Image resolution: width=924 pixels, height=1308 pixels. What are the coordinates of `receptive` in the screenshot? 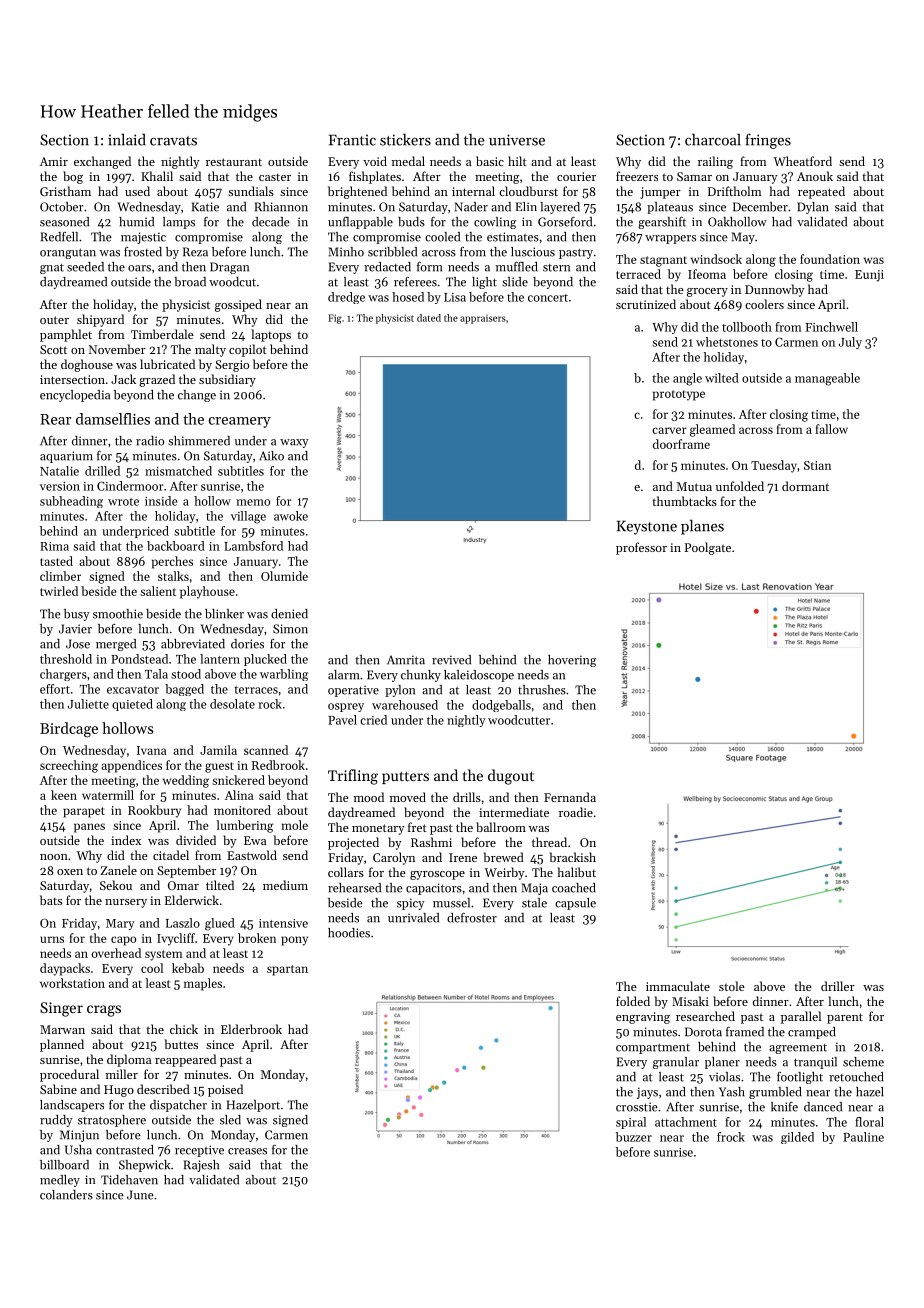 It's located at (199, 1151).
